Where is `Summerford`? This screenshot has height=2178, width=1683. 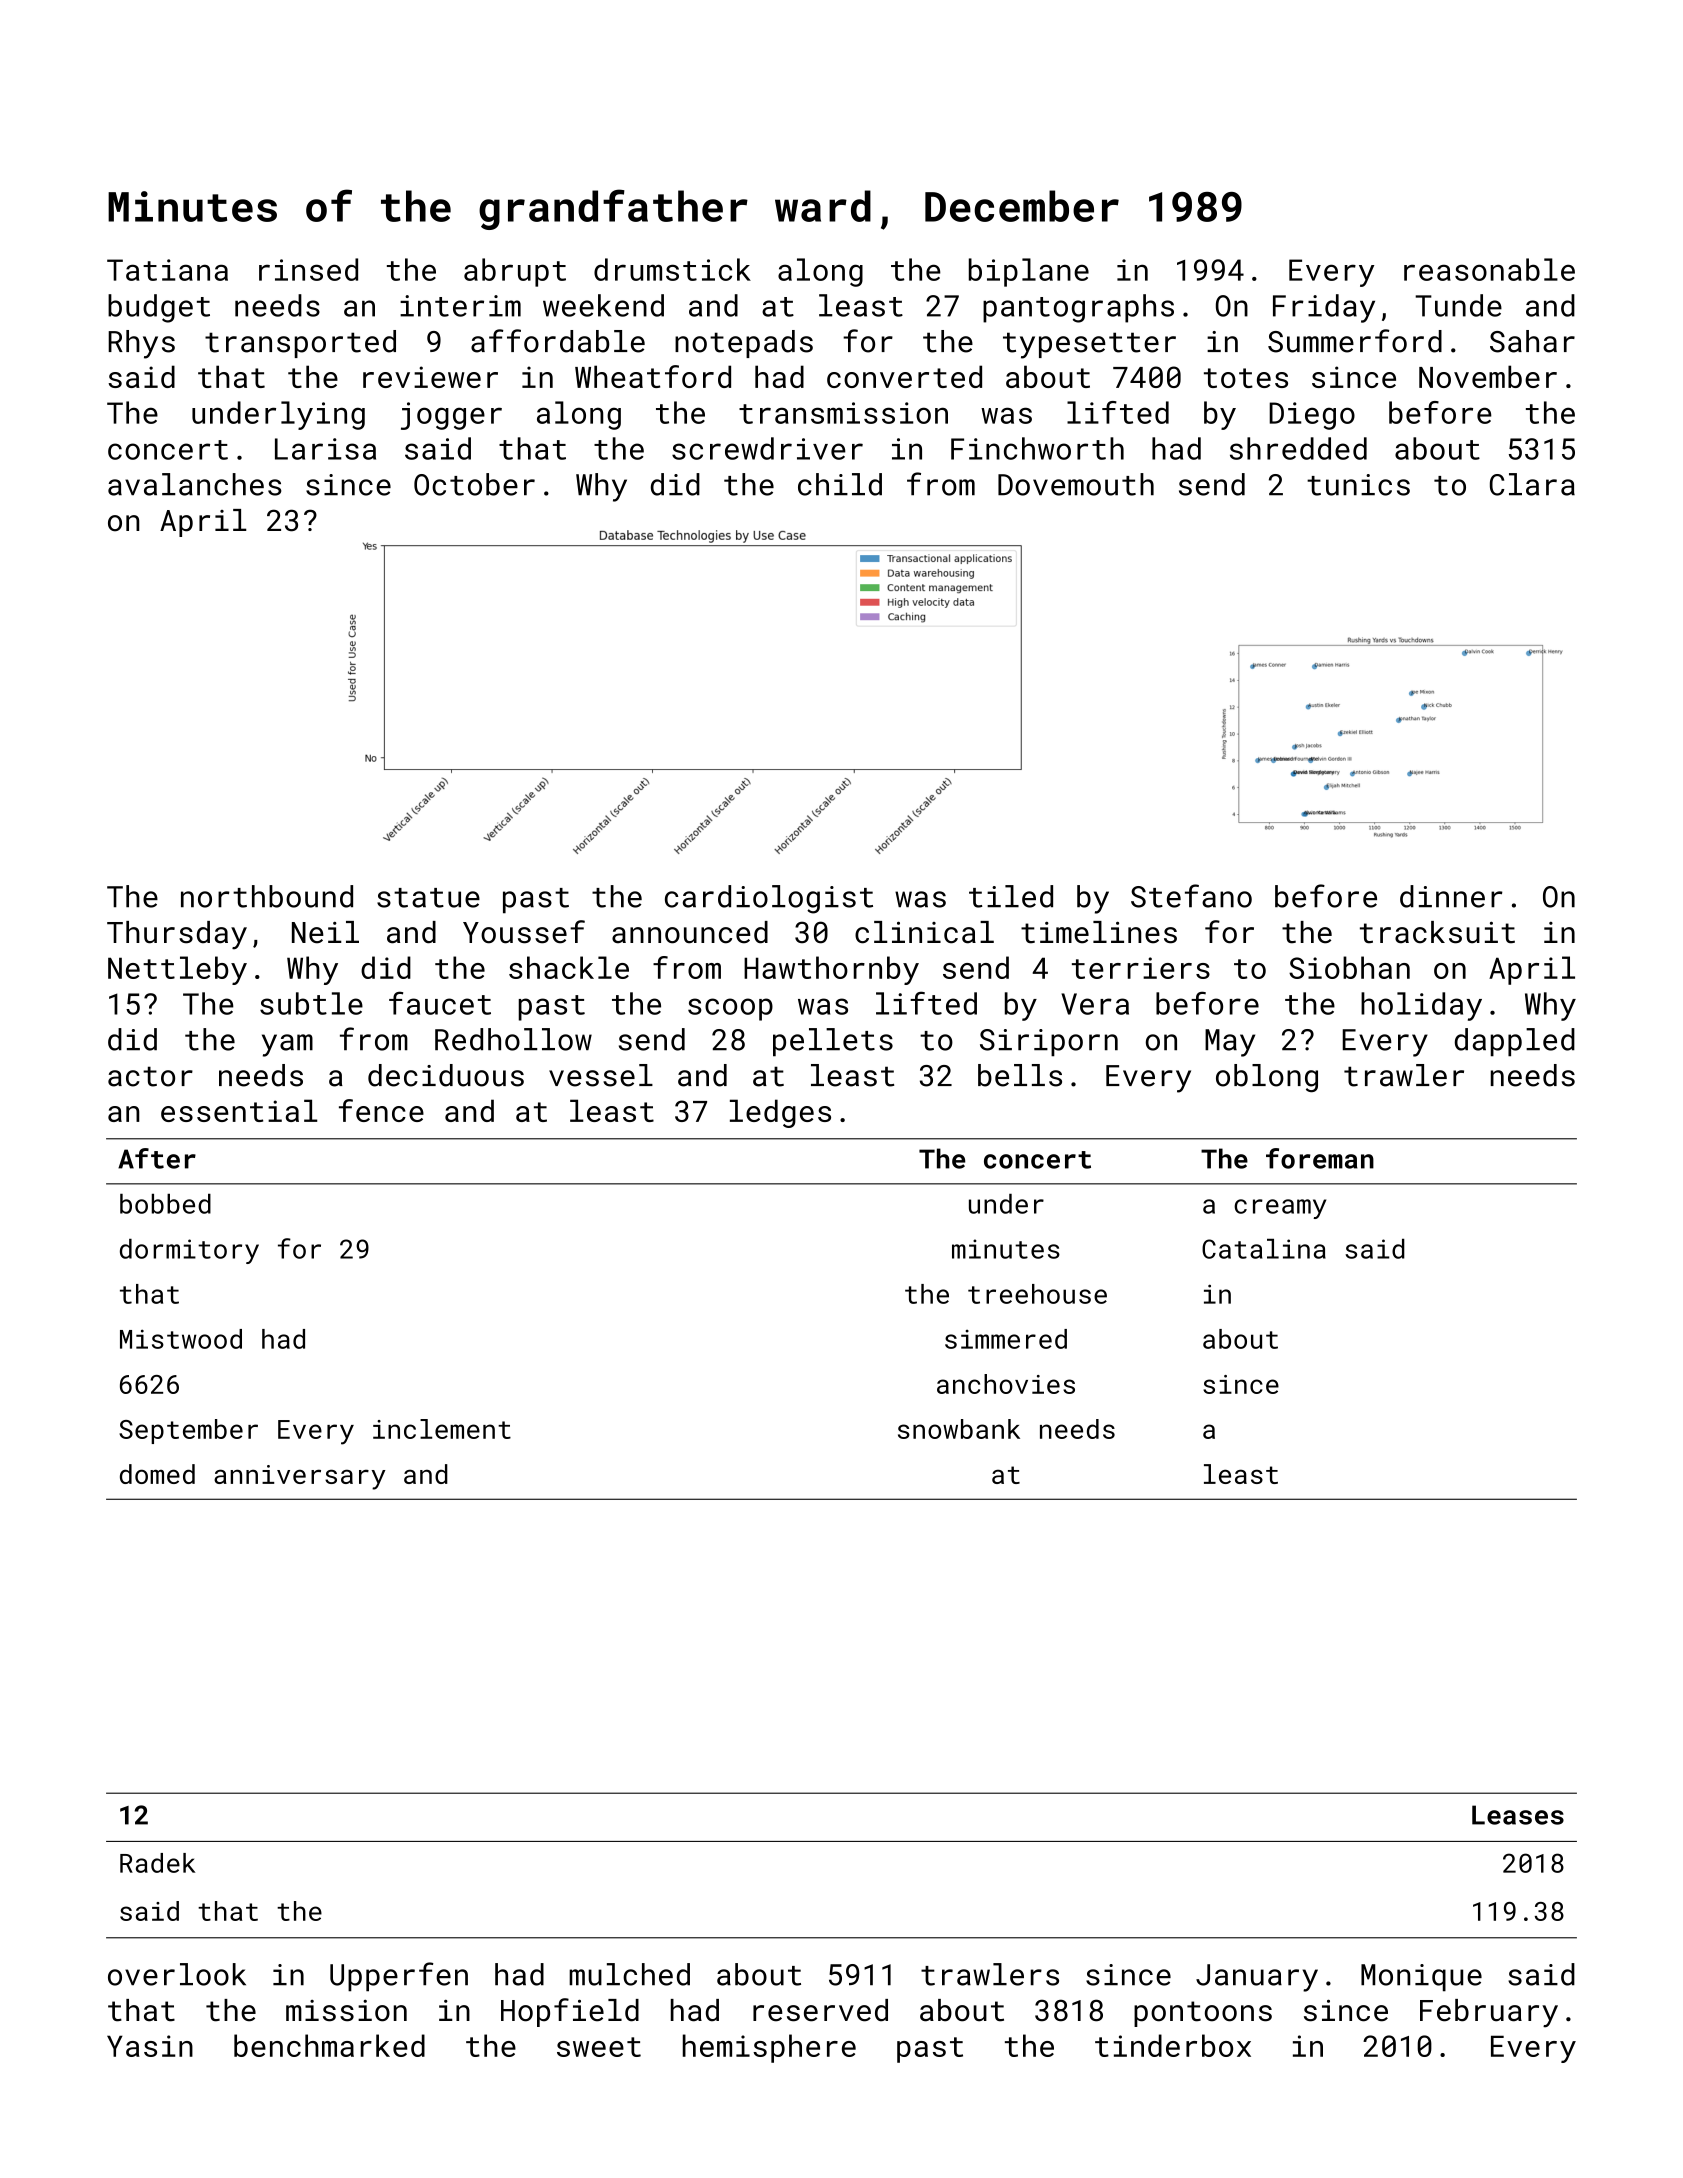 Summerford is located at coordinates (1355, 341).
